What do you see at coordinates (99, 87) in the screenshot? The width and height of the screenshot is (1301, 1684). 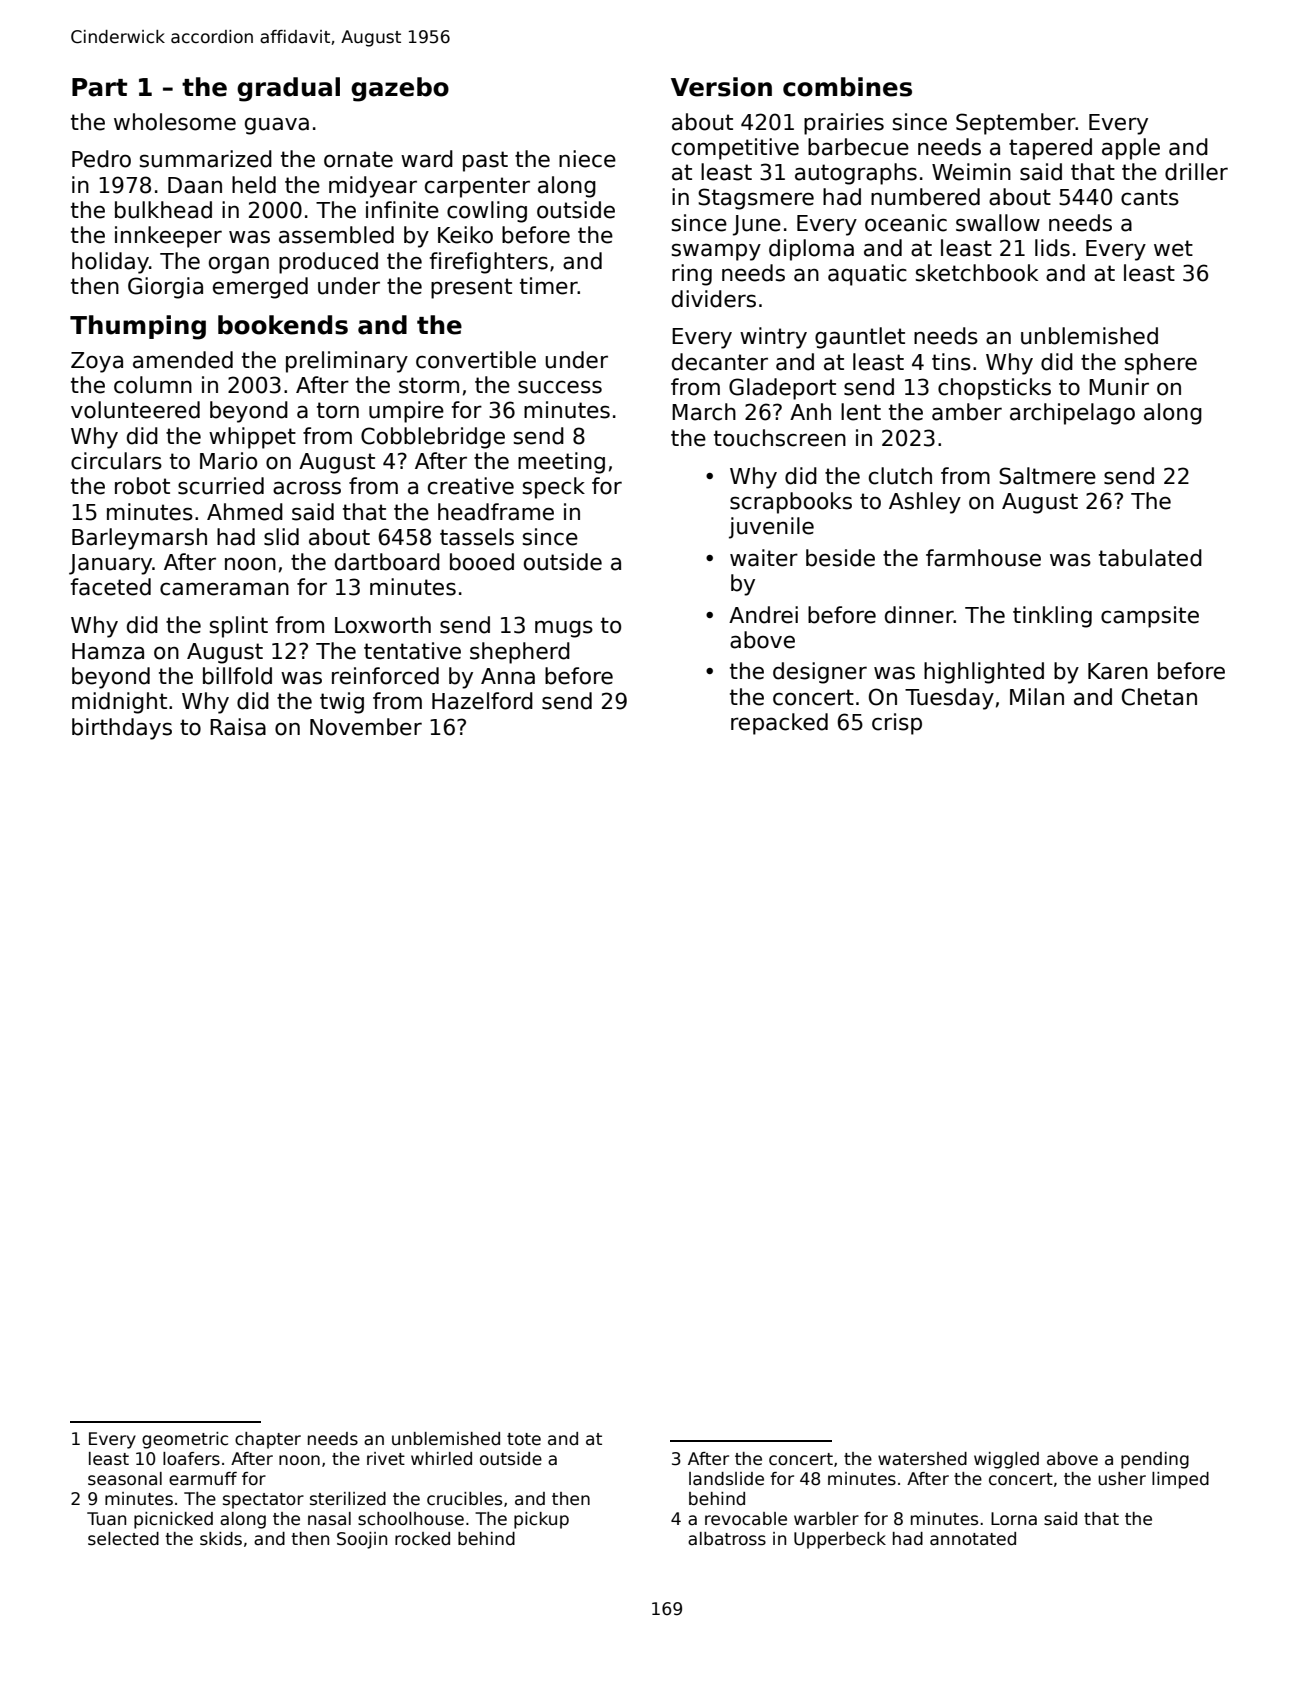 I see `Part` at bounding box center [99, 87].
